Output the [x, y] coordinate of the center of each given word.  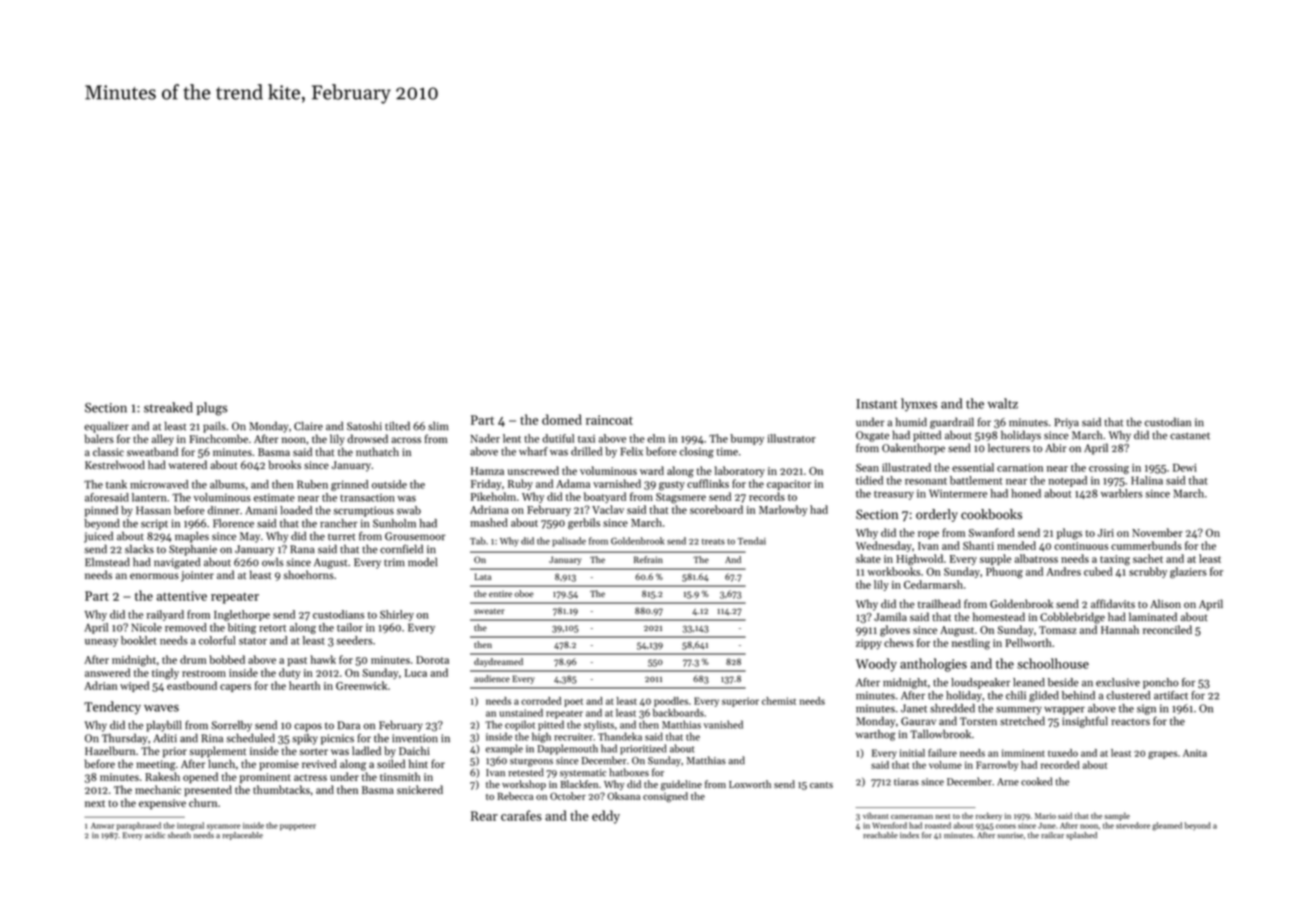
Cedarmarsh [933, 584]
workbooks [893, 571]
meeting [156, 765]
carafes [521, 815]
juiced [98, 537]
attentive [182, 596]
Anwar [102, 826]
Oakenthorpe [913, 449]
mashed [489, 522]
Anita [1195, 753]
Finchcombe [218, 438]
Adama [573, 483]
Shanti [978, 545]
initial [912, 753]
